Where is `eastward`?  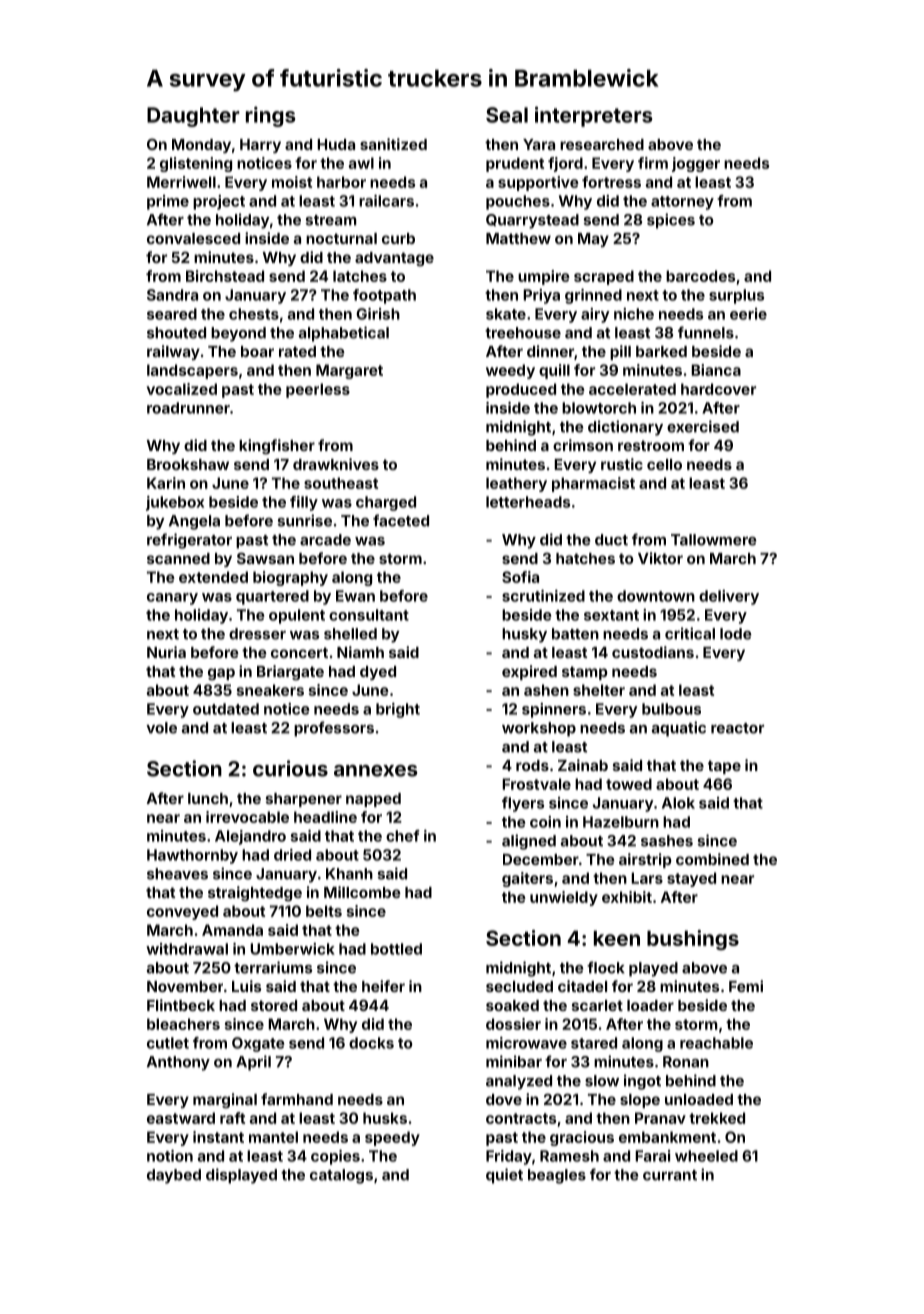
eastward is located at coordinates (181, 1118).
